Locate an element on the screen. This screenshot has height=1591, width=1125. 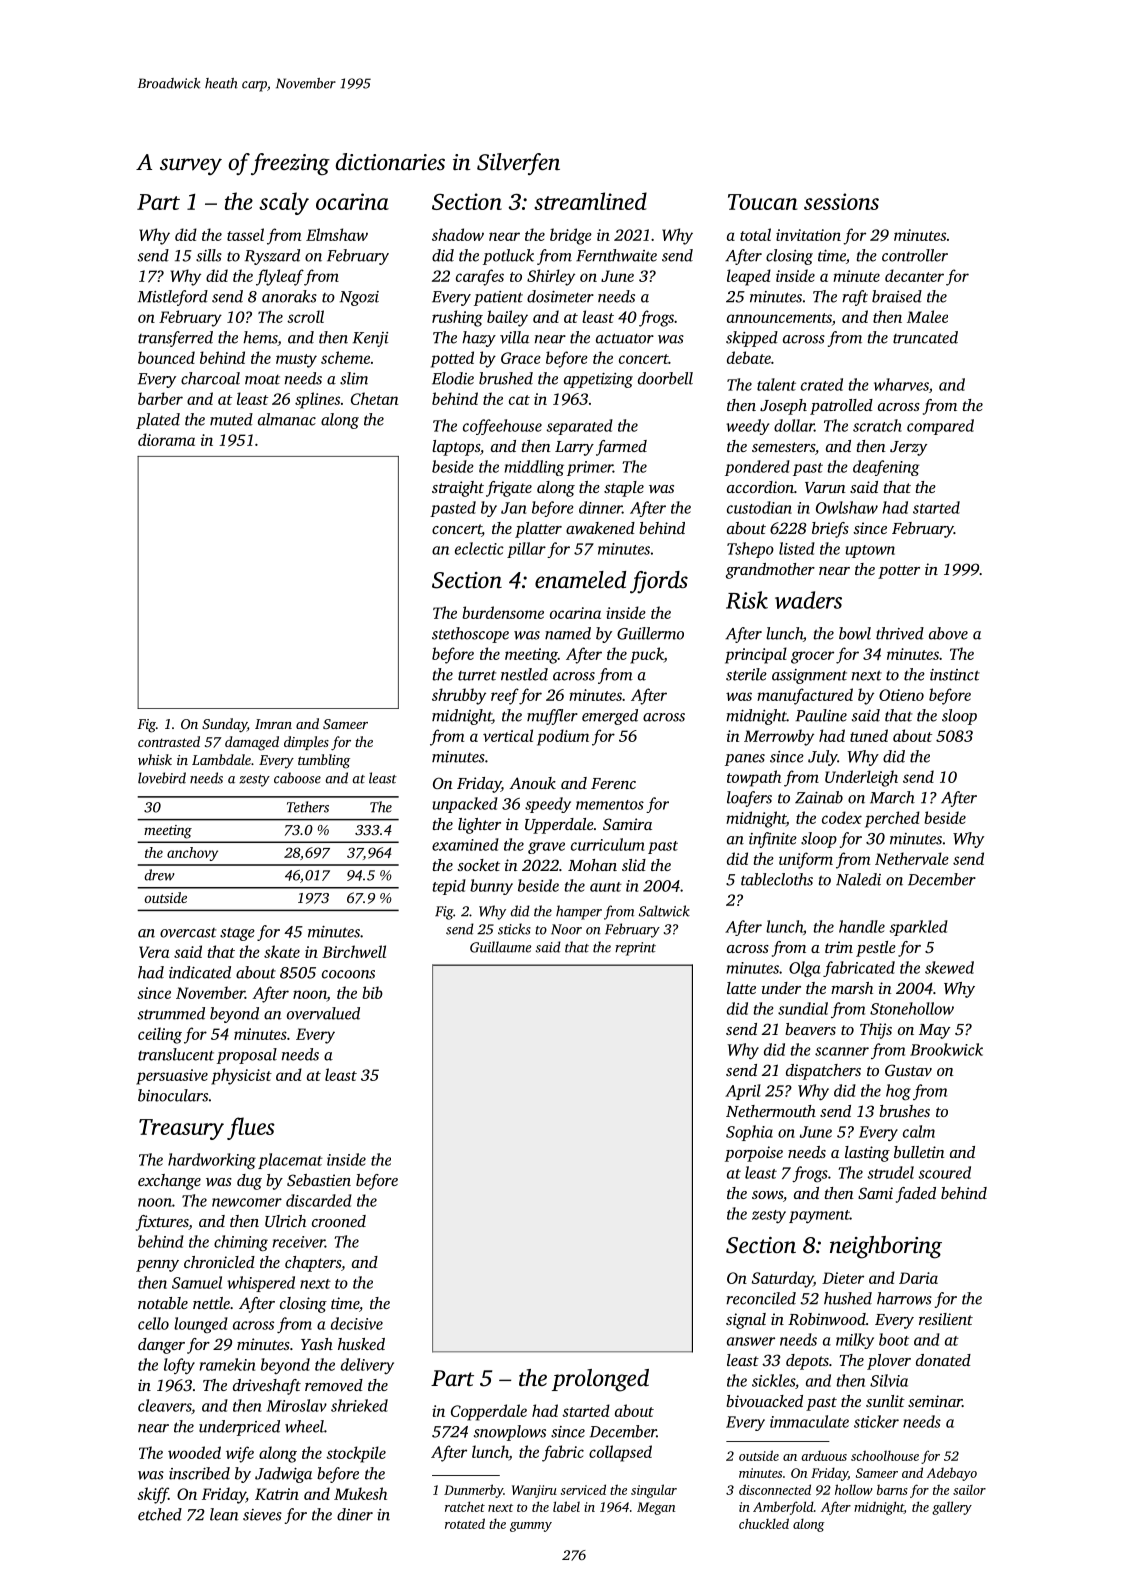
Guillaume is located at coordinates (501, 947).
